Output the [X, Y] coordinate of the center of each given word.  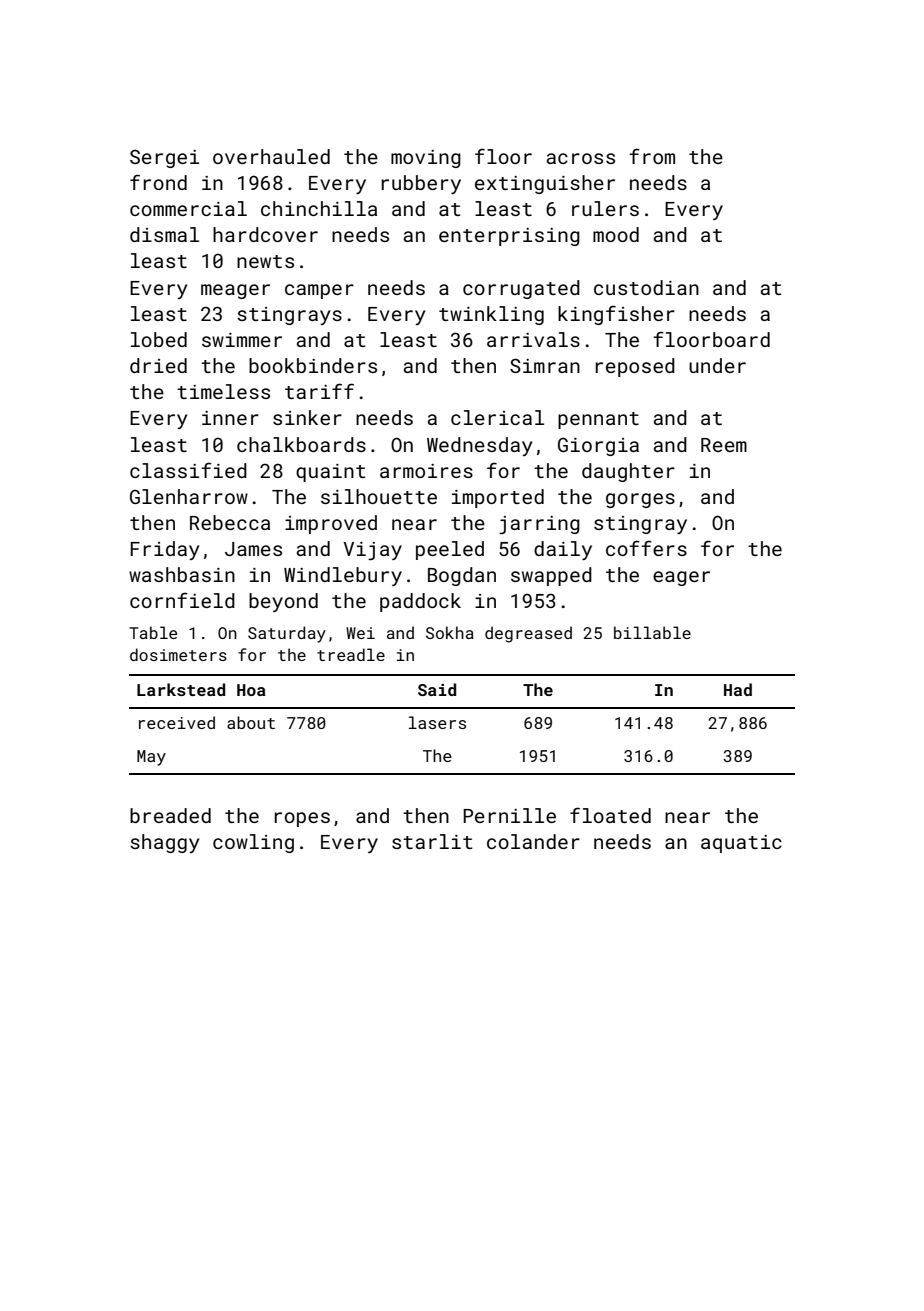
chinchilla [319, 208]
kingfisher [616, 315]
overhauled [271, 156]
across [581, 158]
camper [319, 291]
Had [738, 689]
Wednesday [479, 446]
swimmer [242, 340]
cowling [253, 843]
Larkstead [181, 689]
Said [437, 689]
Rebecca [230, 522]
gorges [640, 500]
